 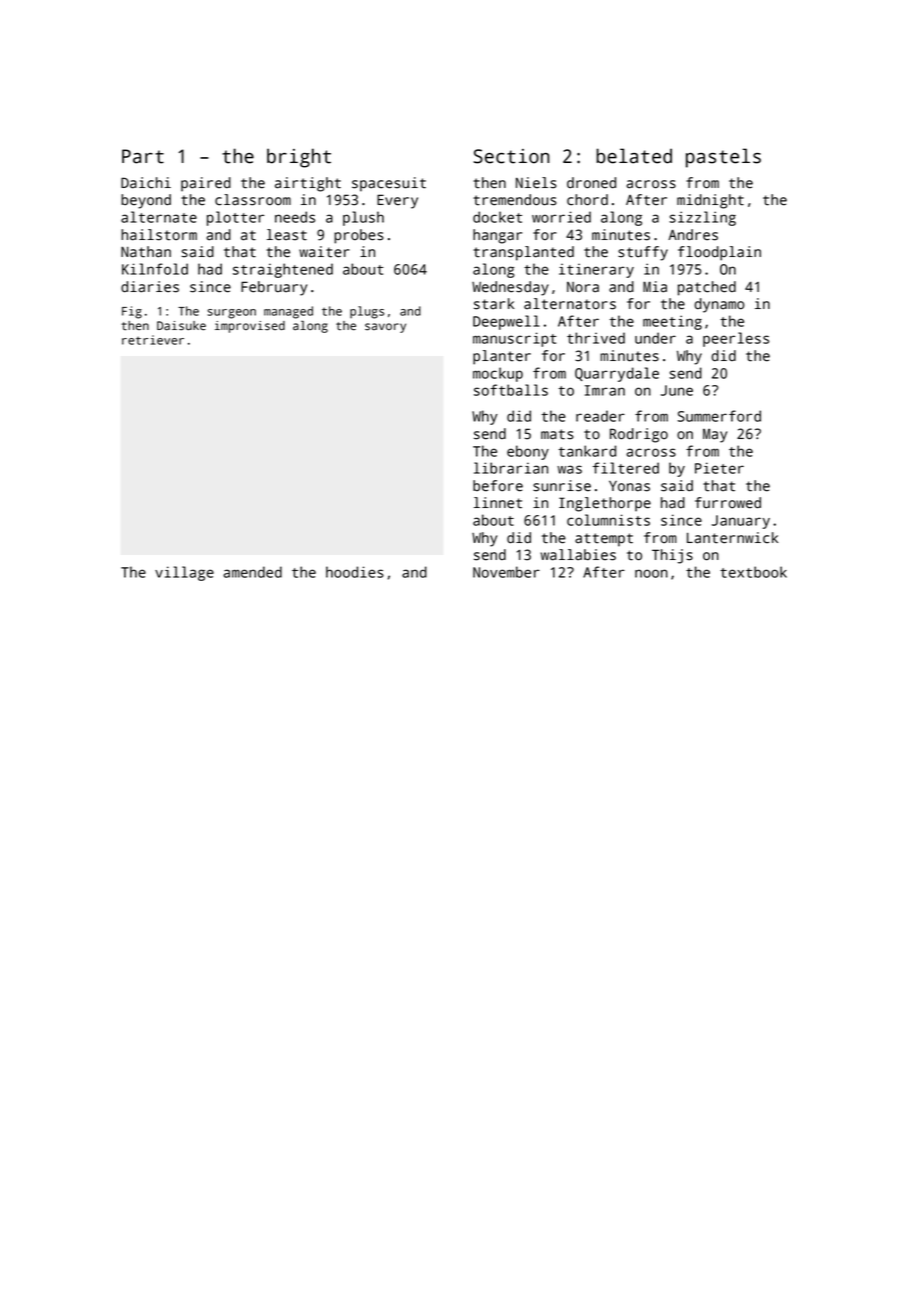 I want to click on Nora, so click(x=583, y=287).
